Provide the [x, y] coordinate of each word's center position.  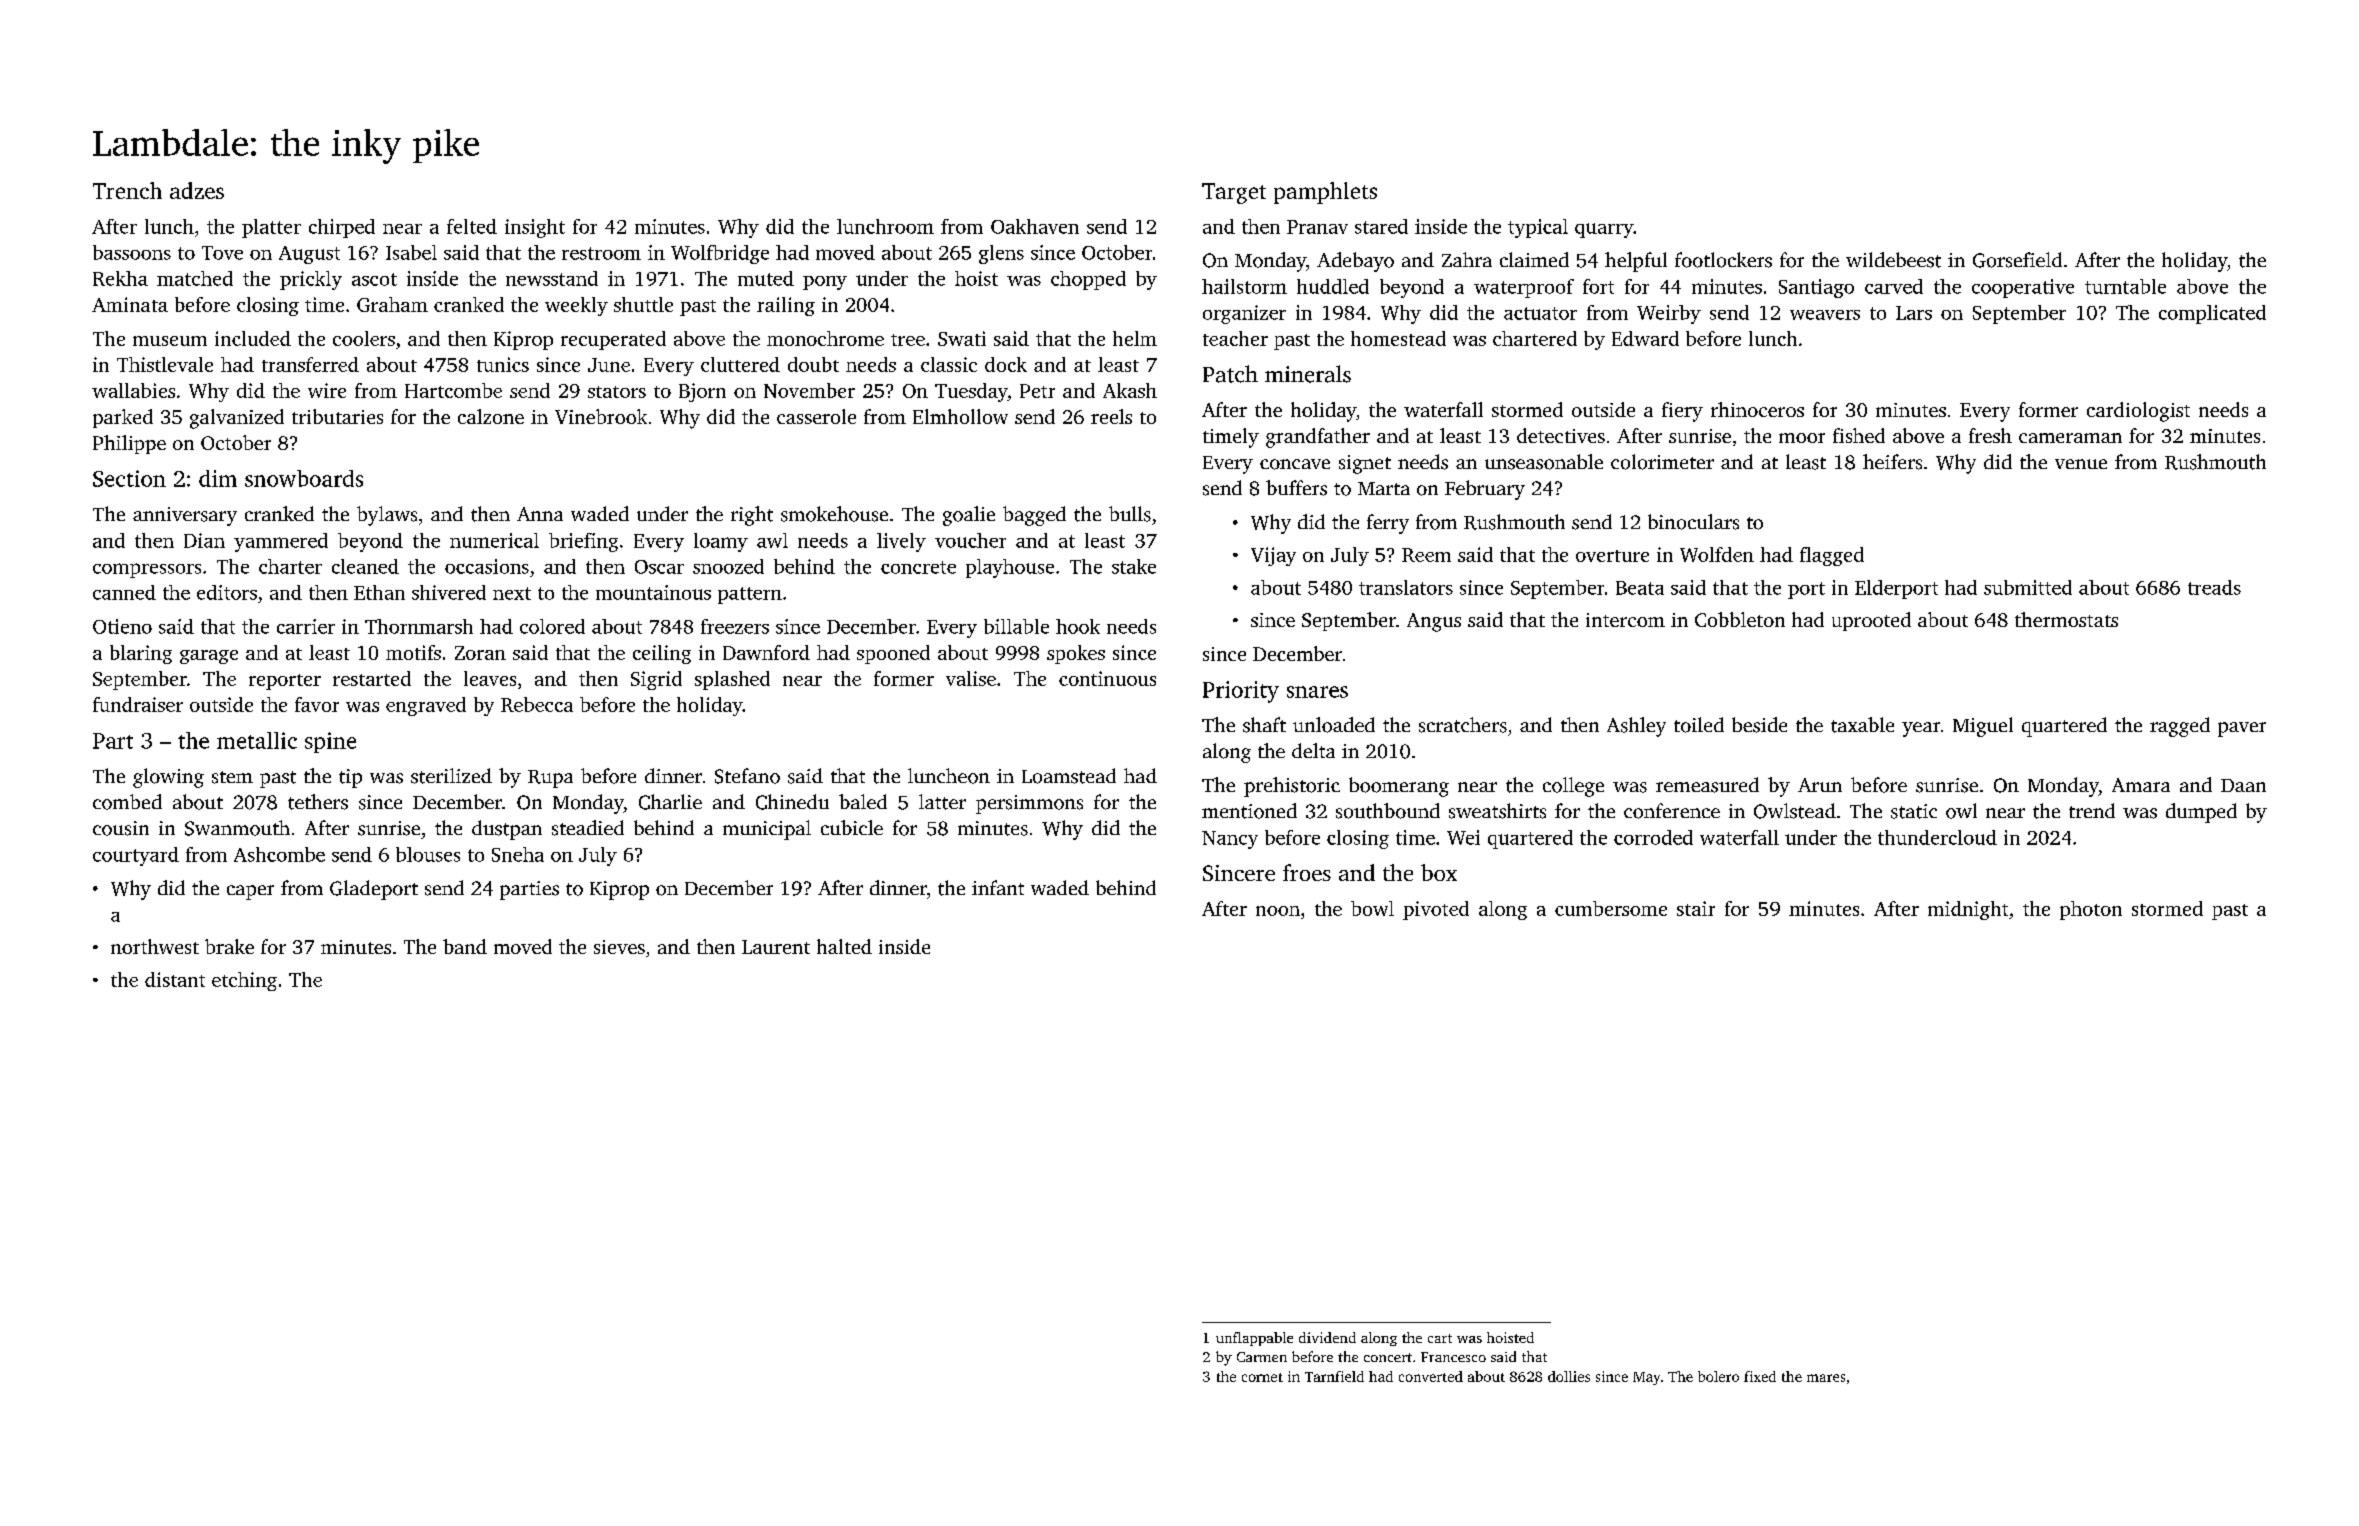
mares [1826, 1378]
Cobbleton [1740, 619]
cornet [1262, 1377]
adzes [197, 190]
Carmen [1262, 1357]
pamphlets [1325, 193]
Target [1234, 193]
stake [1134, 566]
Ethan [379, 592]
